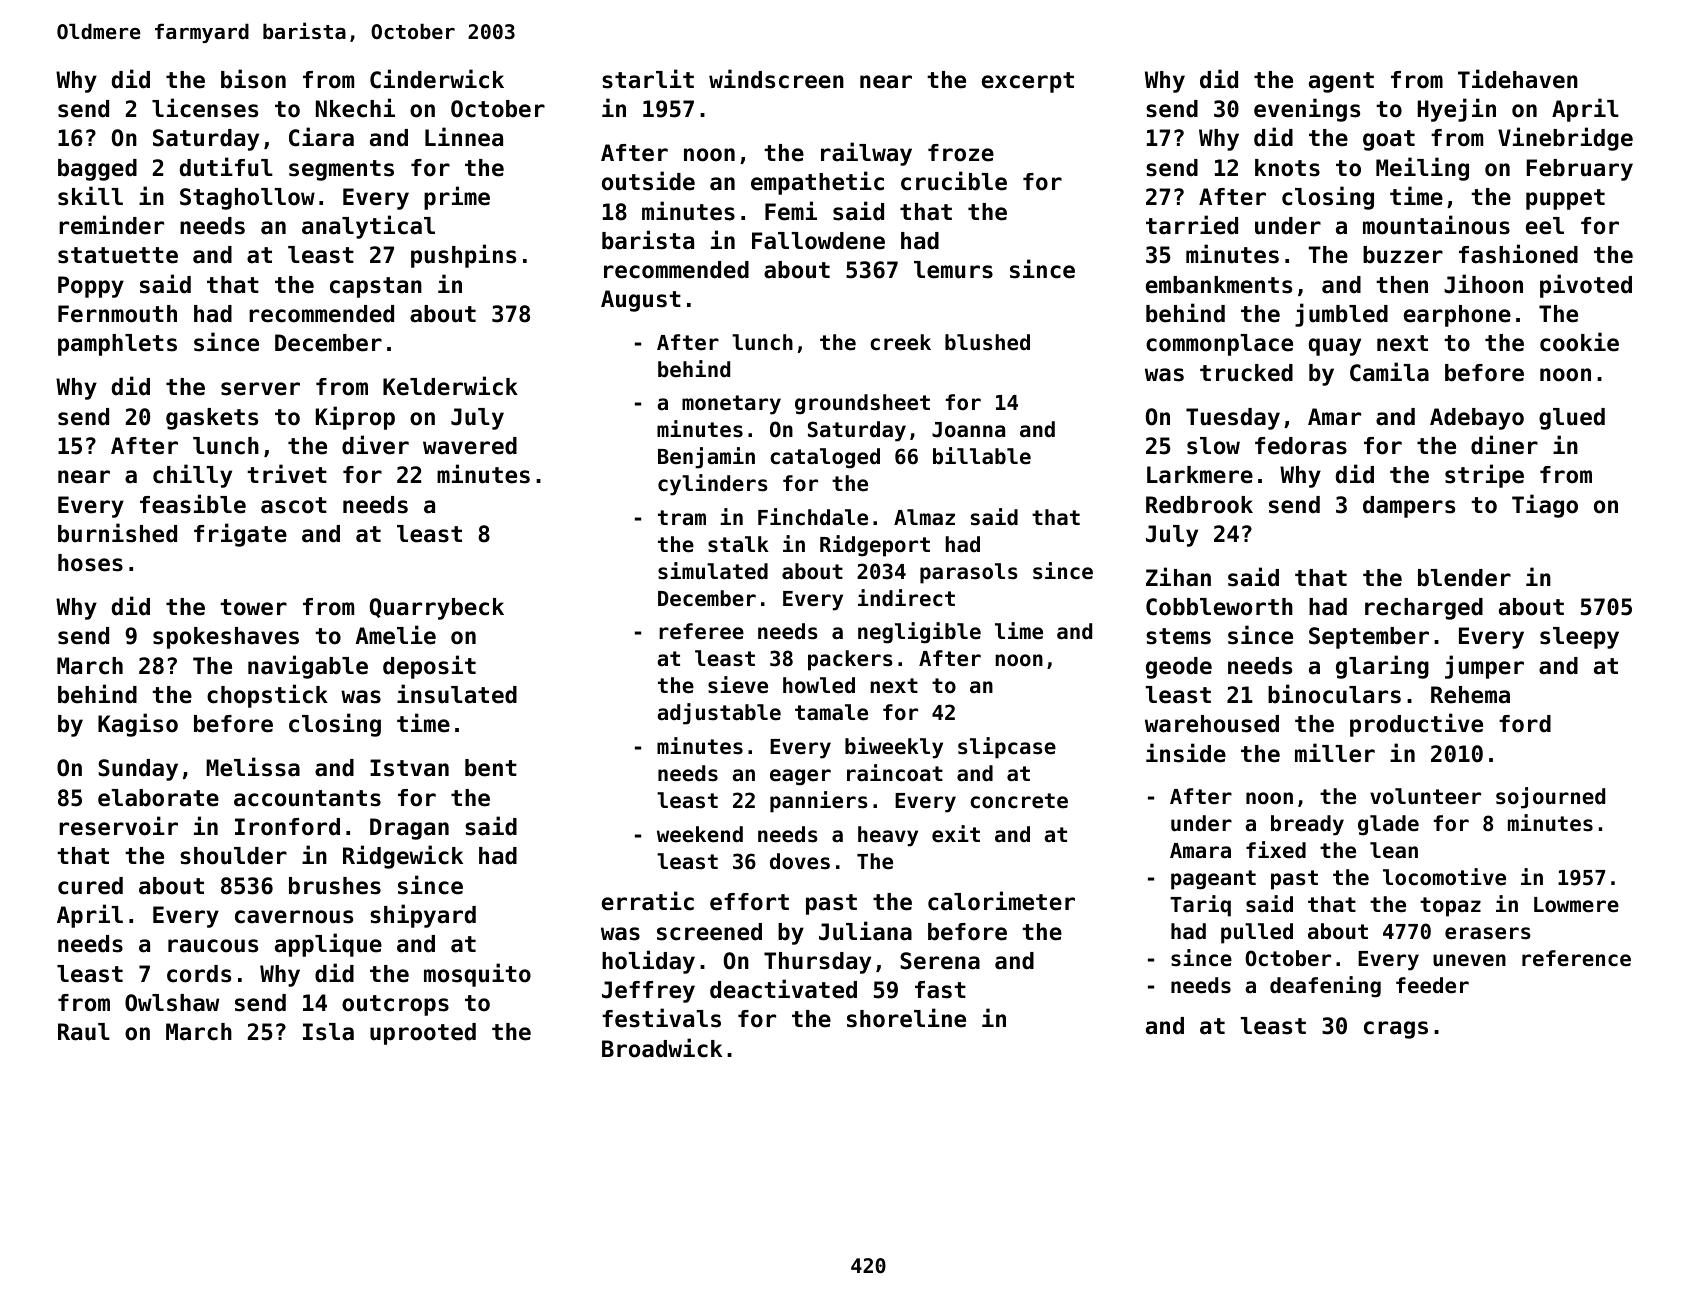  I want to click on pivoted, so click(1586, 286).
